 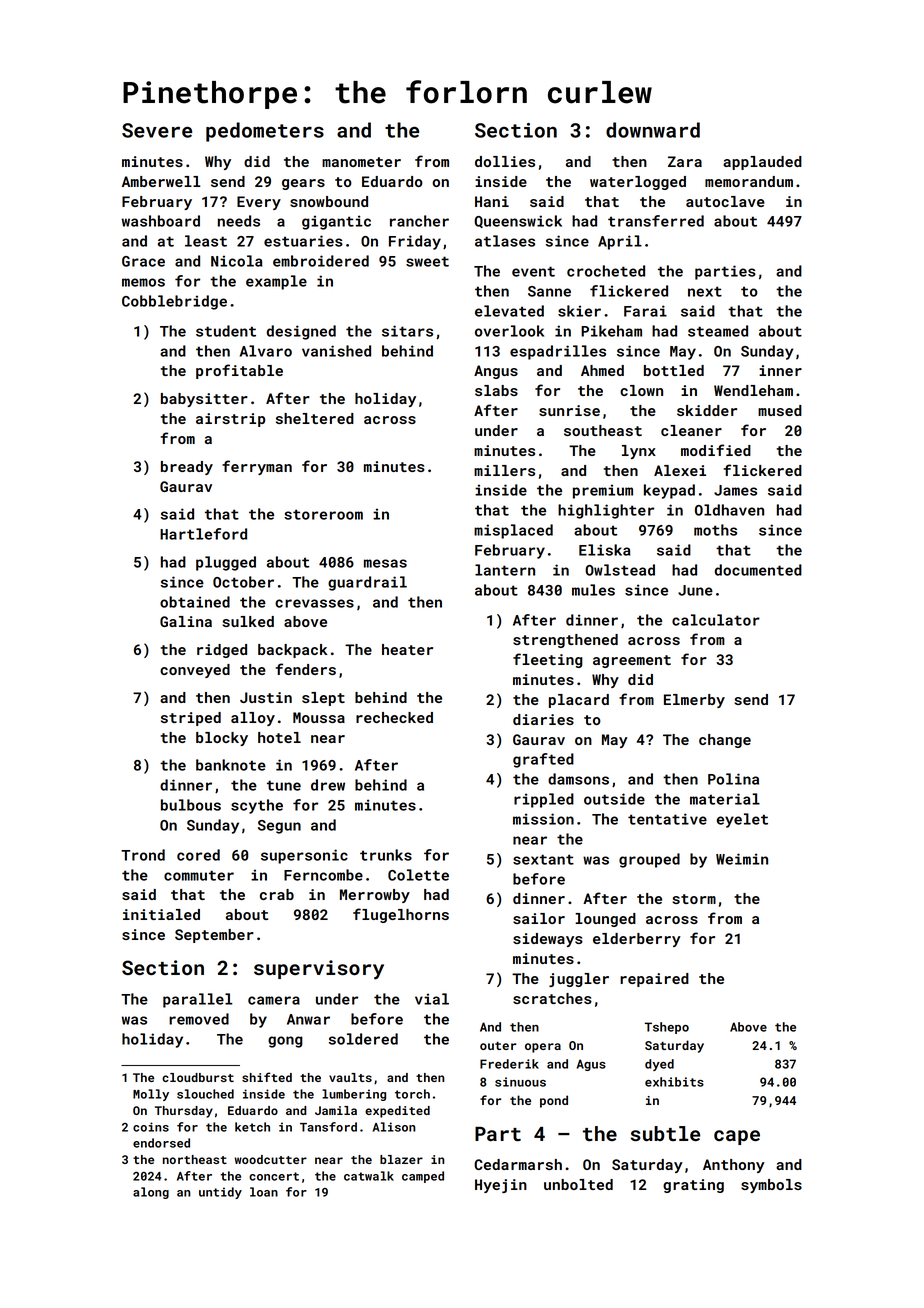 I want to click on storm, so click(x=694, y=899).
